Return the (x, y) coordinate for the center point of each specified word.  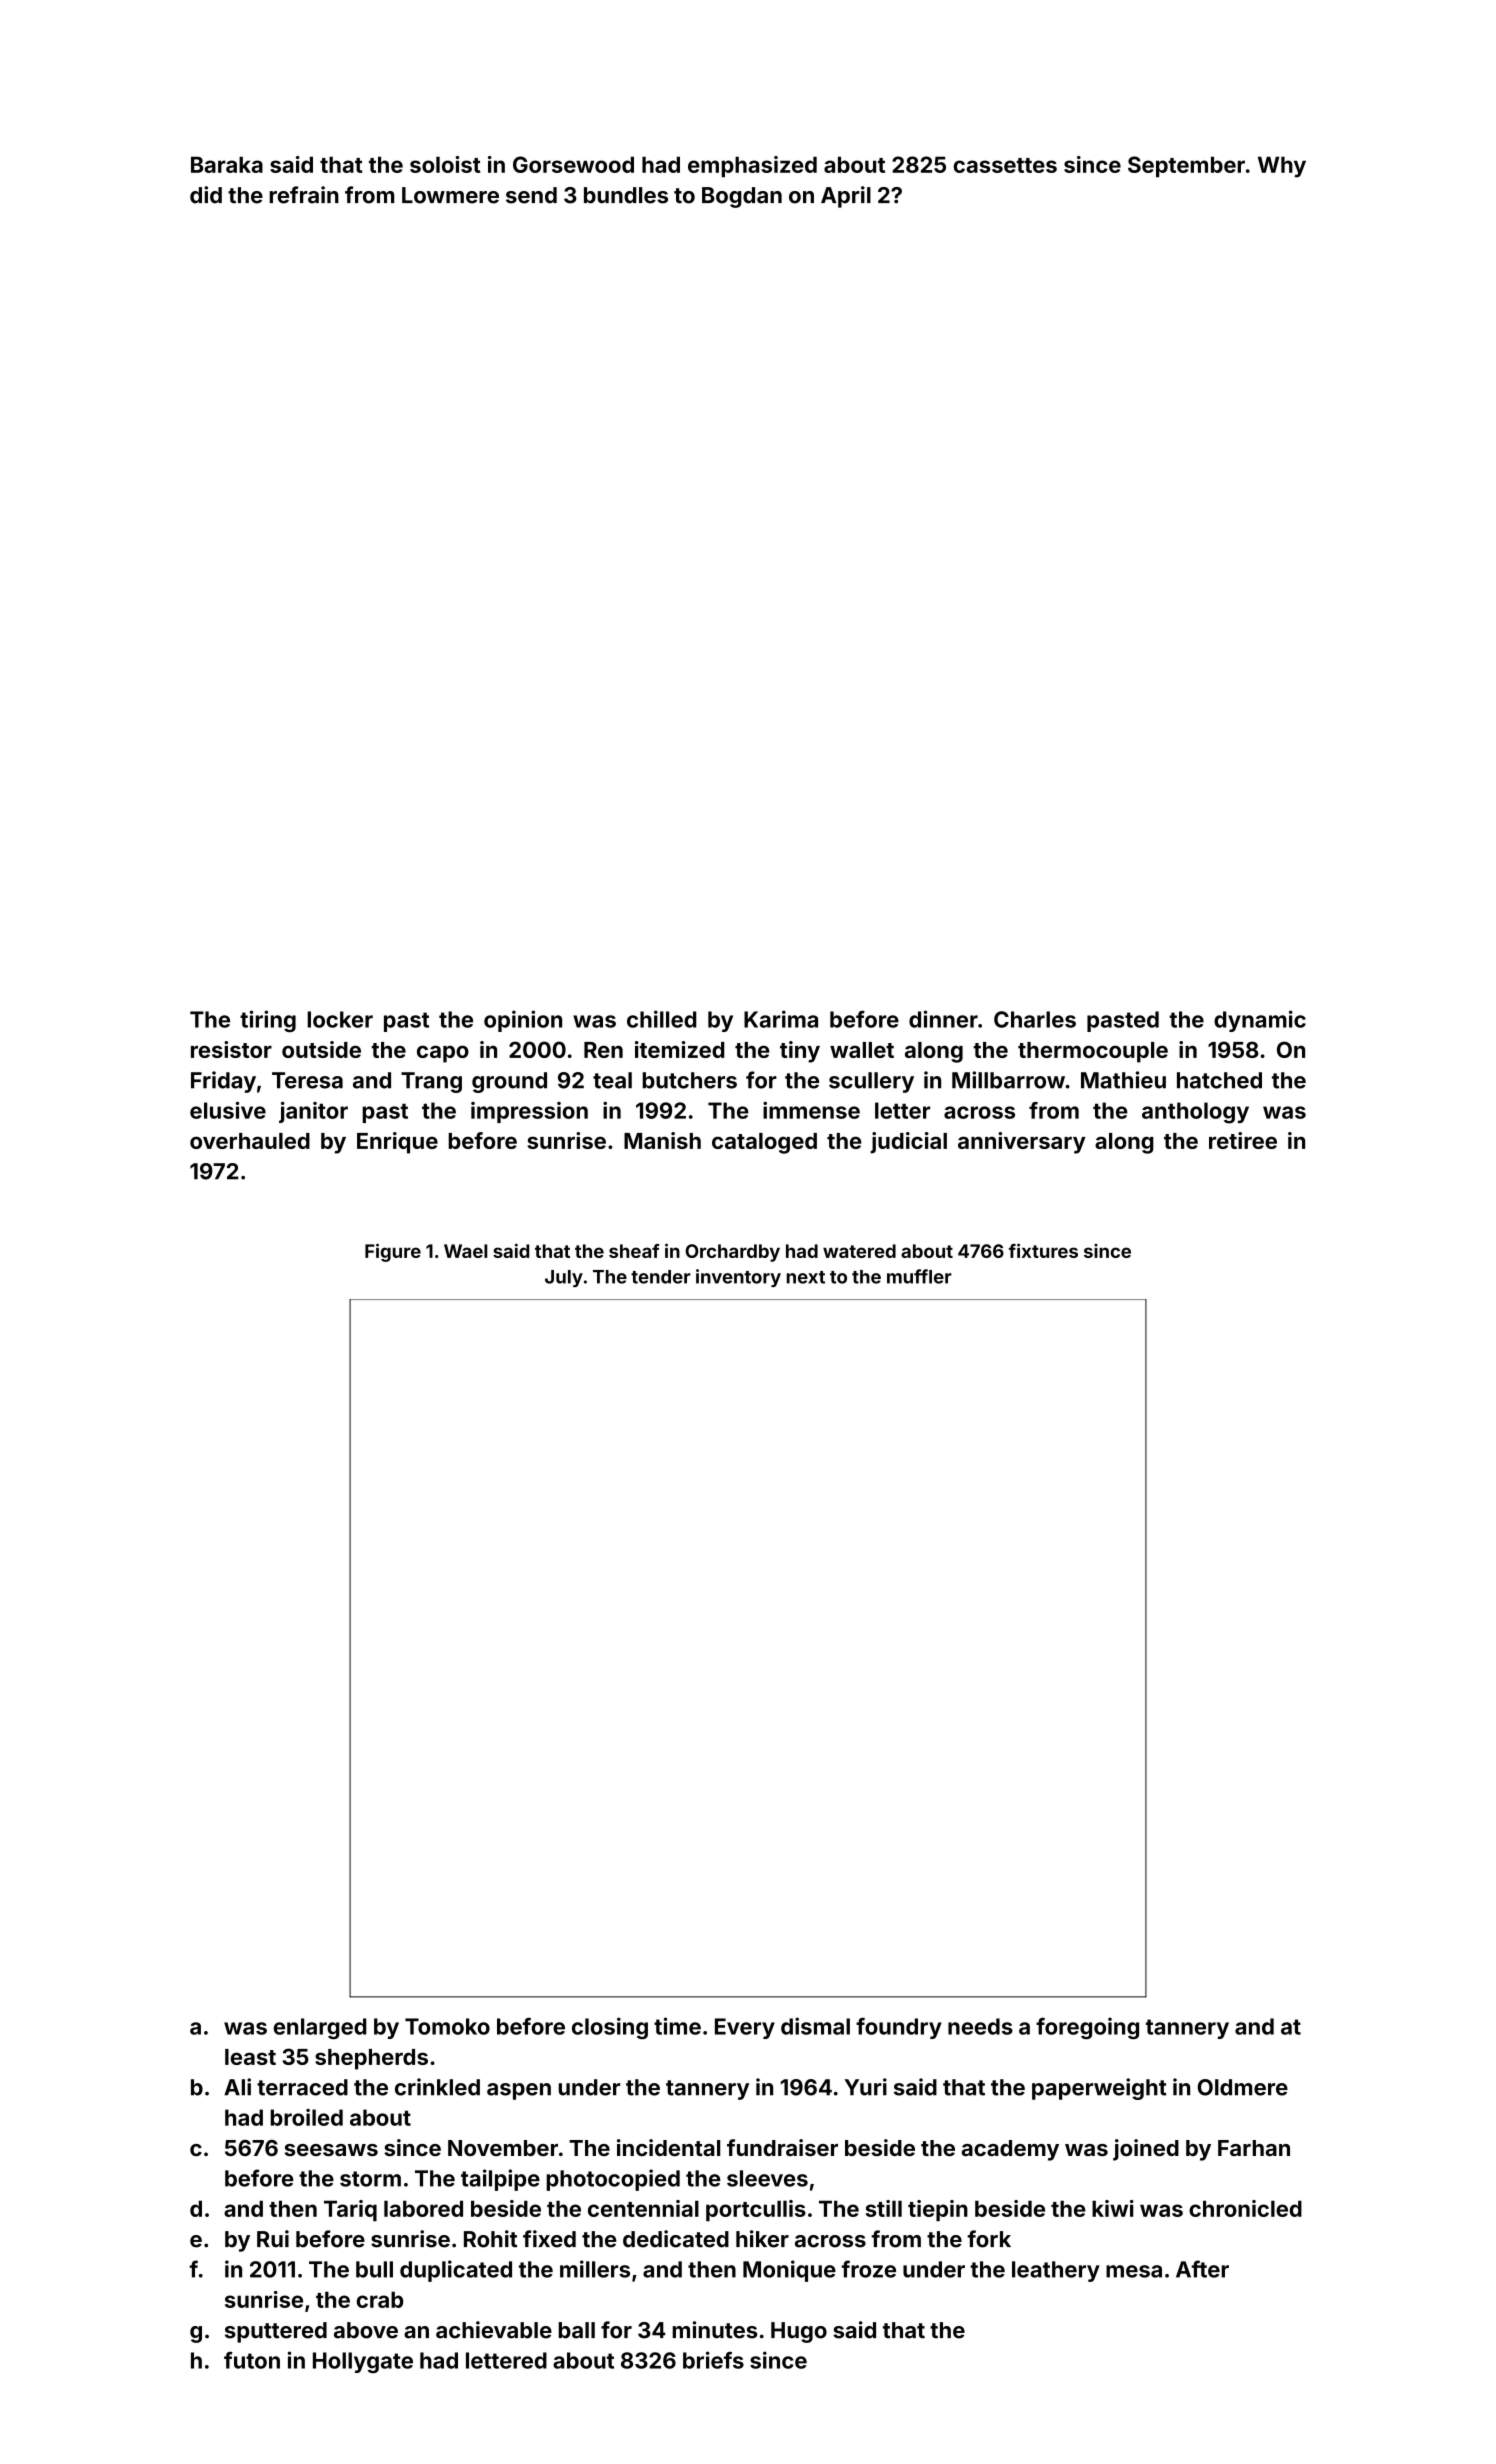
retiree (1243, 1140)
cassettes (1005, 165)
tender (661, 1277)
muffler (919, 1276)
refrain (304, 195)
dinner (943, 1019)
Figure (393, 1252)
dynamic (1260, 1021)
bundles (626, 195)
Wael (465, 1251)
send (531, 195)
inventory (738, 1278)
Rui (273, 2239)
